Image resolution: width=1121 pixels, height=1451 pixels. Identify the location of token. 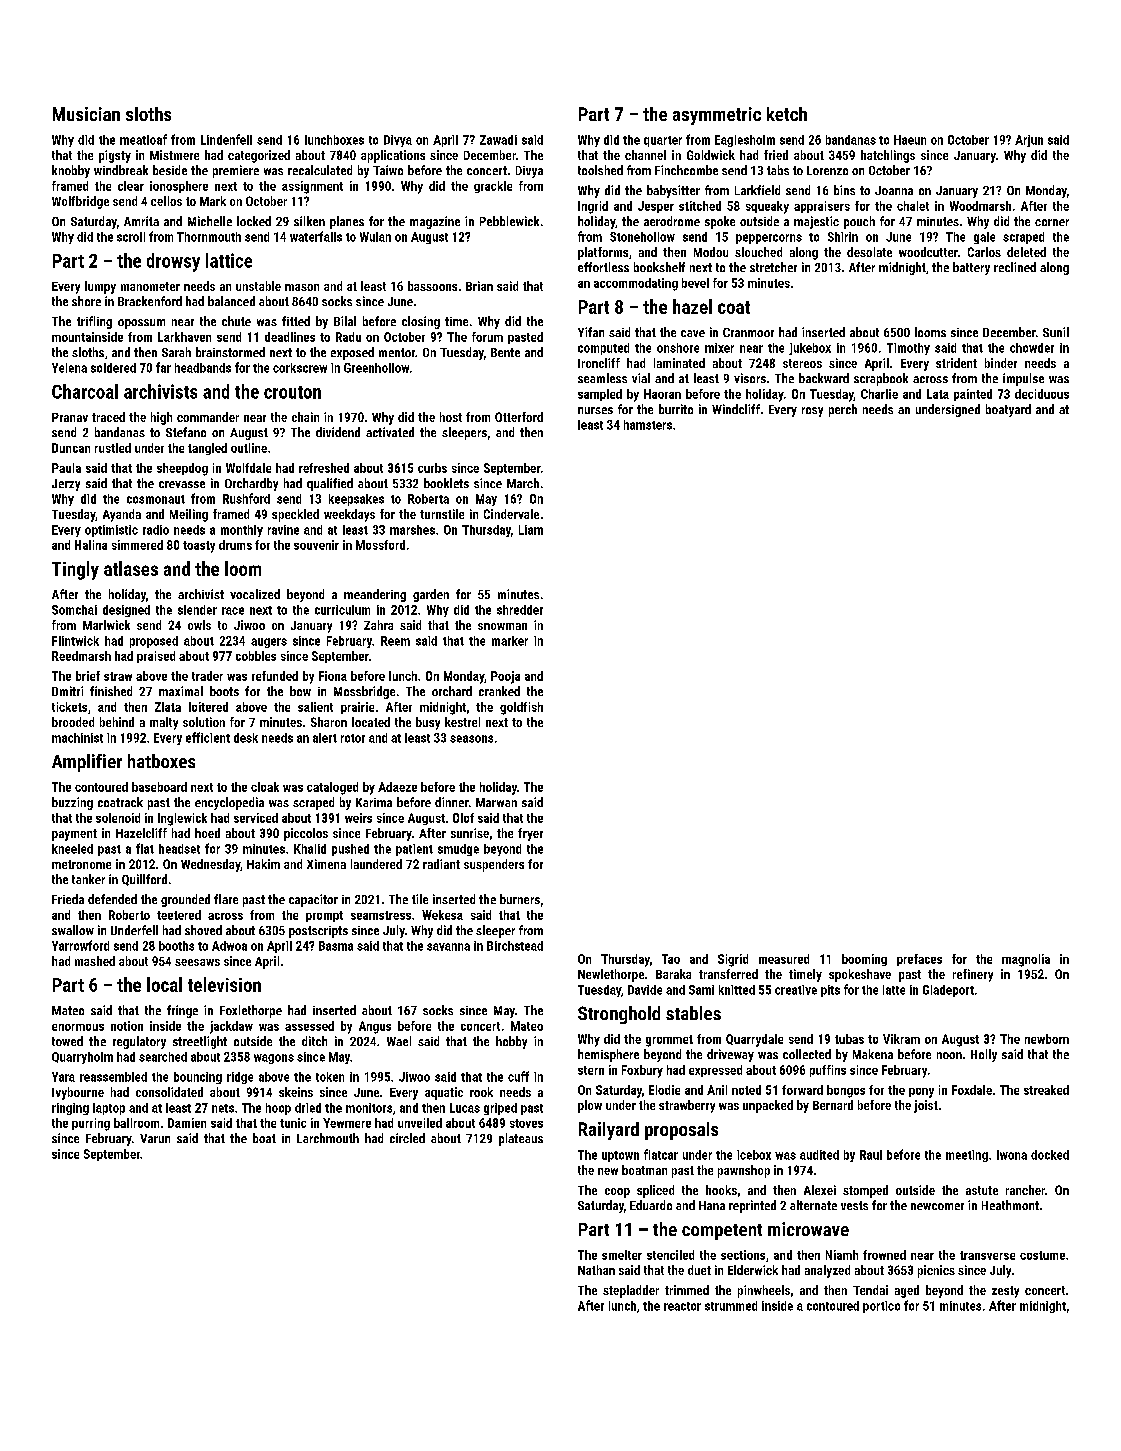
(330, 1077).
